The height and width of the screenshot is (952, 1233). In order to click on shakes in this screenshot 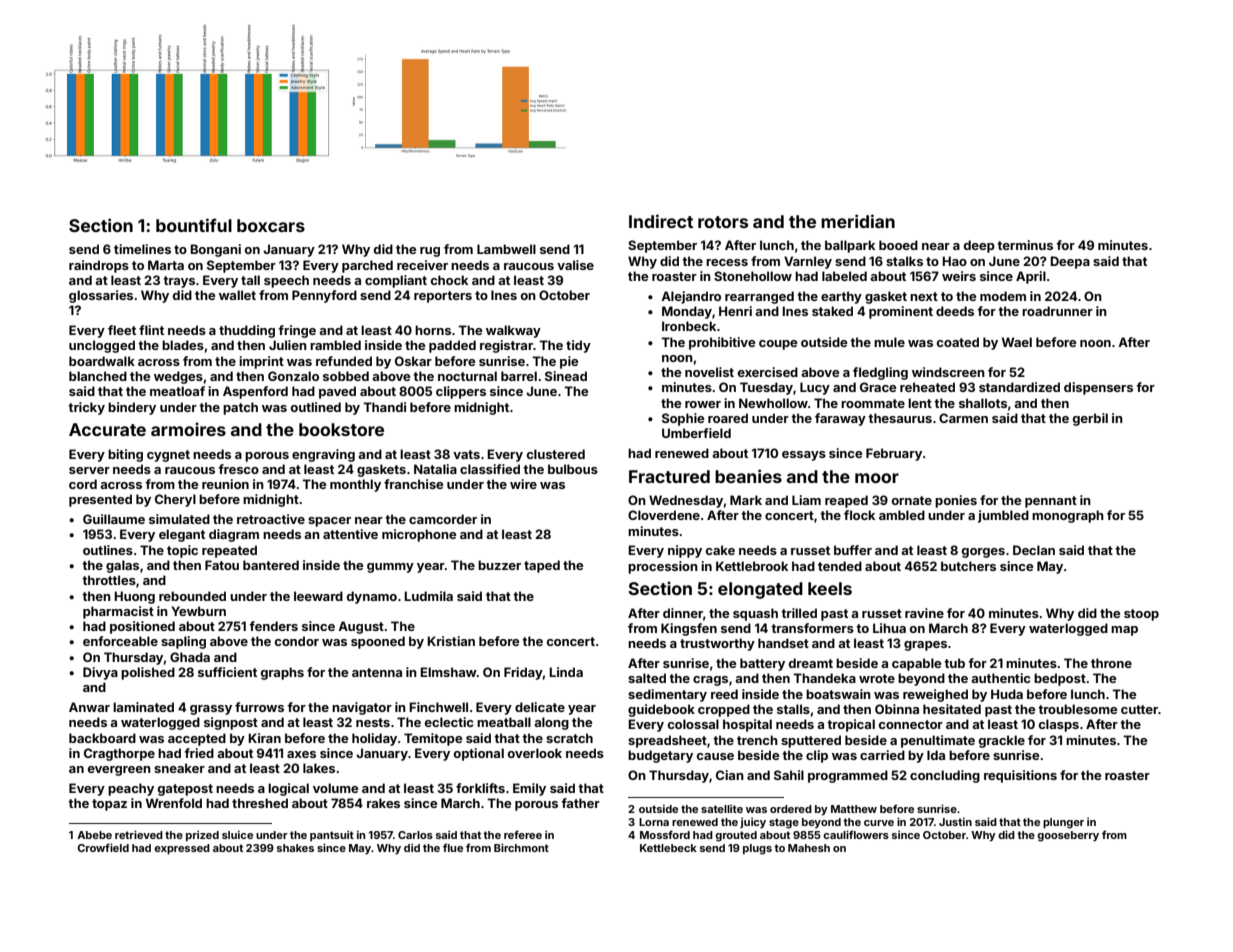, I will do `click(295, 848)`.
